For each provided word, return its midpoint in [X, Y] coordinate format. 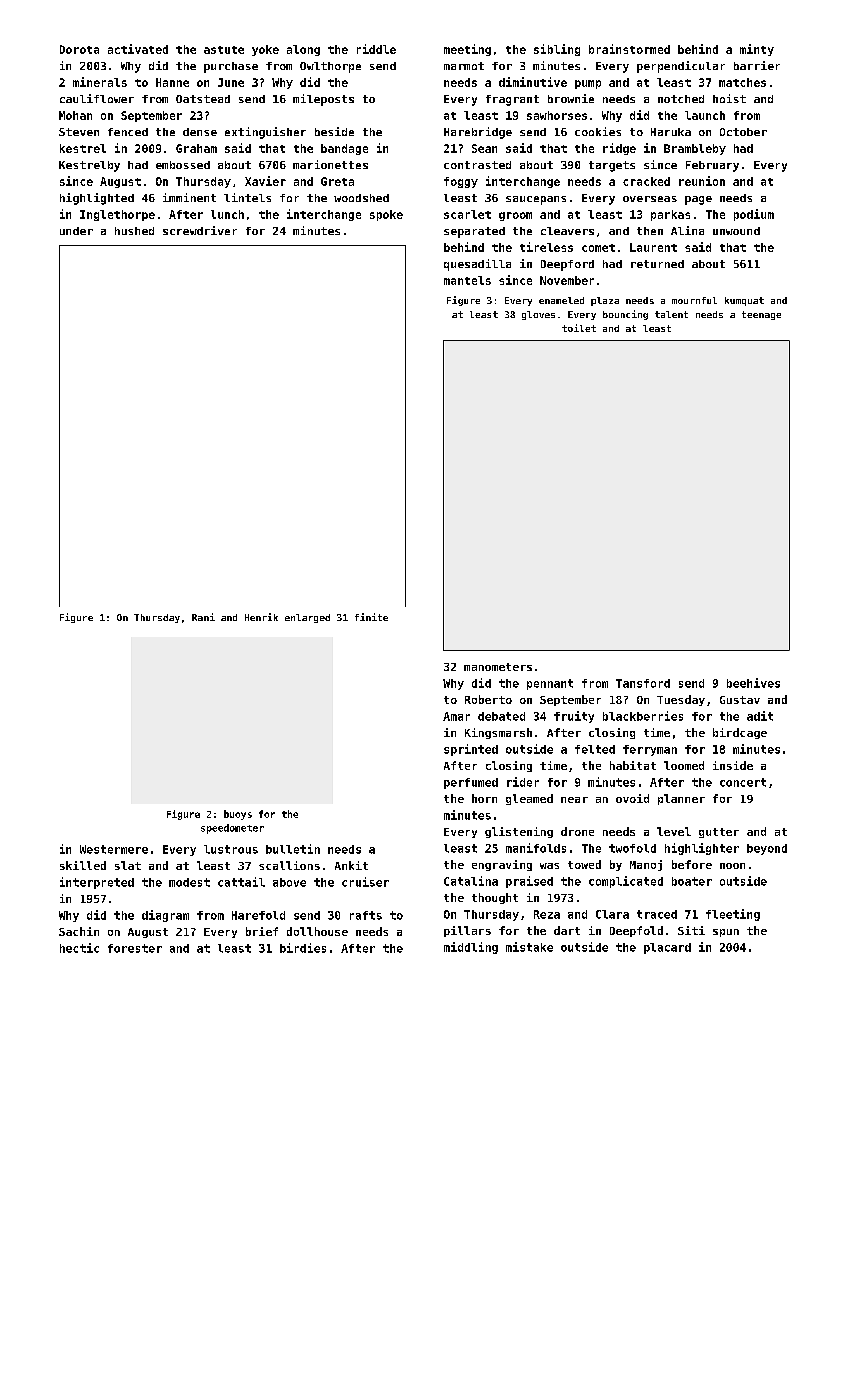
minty [757, 50]
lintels [247, 197]
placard [667, 948]
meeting [467, 50]
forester [135, 948]
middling [471, 948]
